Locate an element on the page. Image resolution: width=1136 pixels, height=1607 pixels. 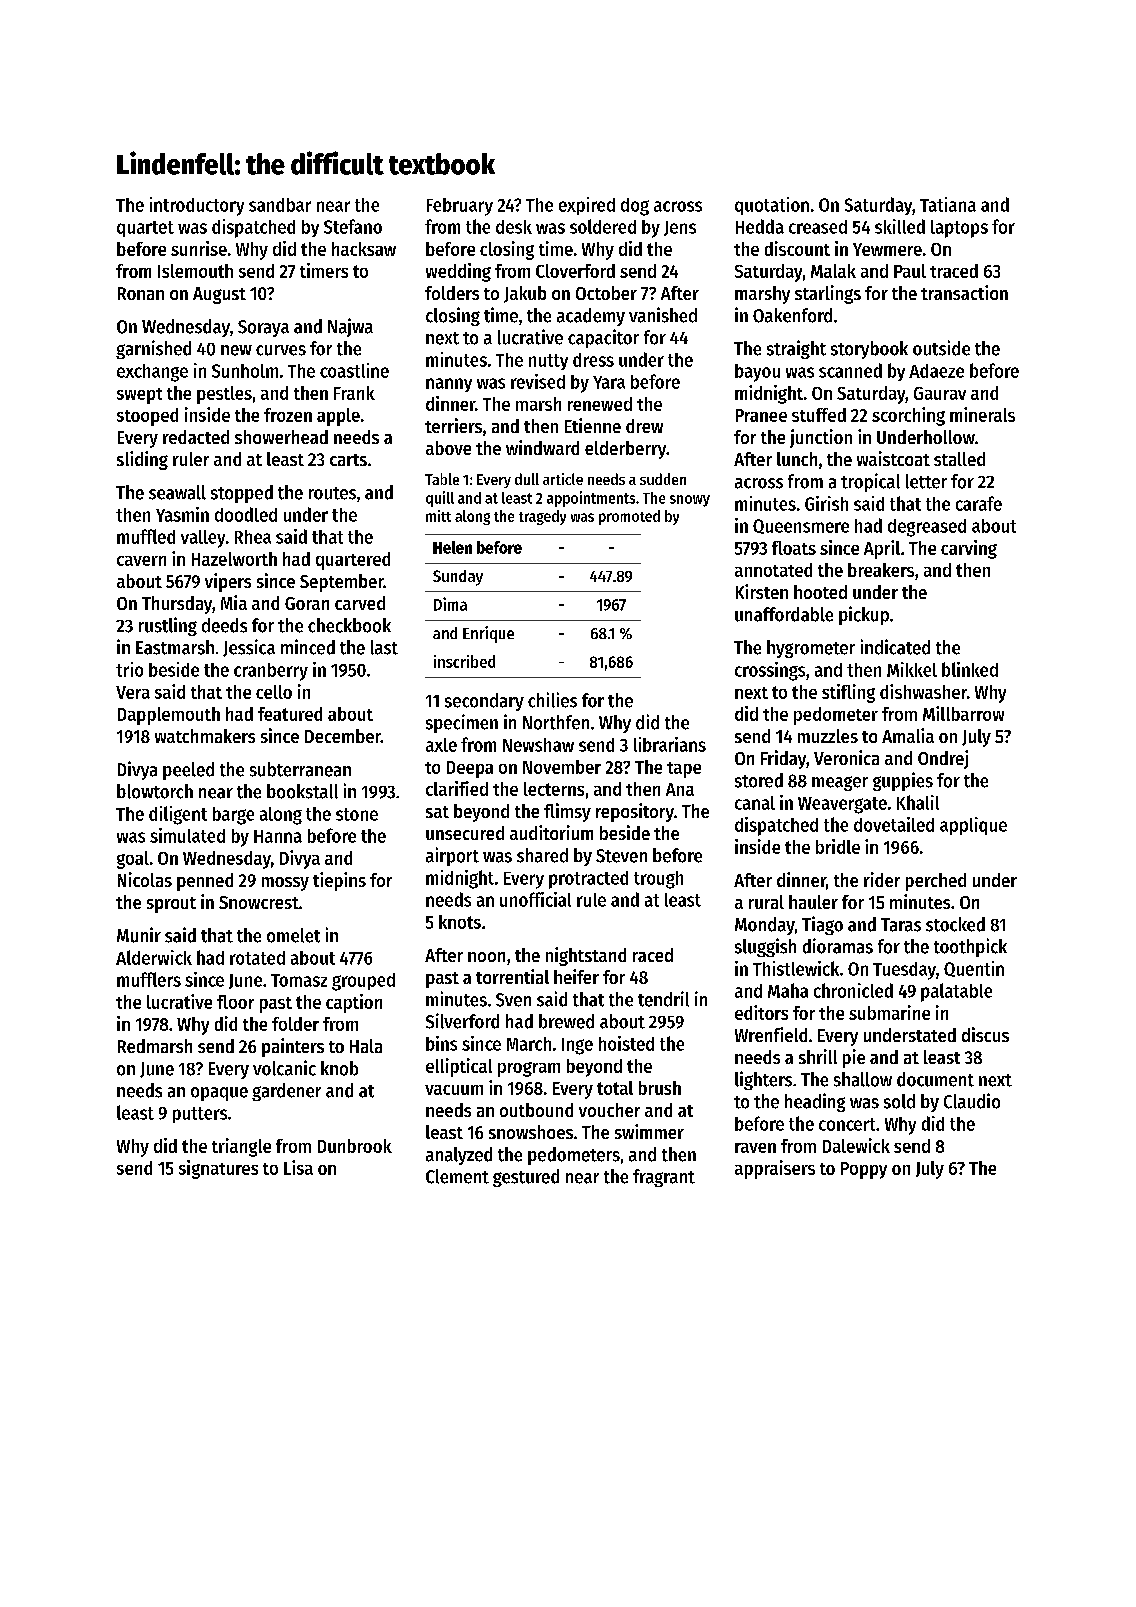
Vera is located at coordinates (133, 692).
